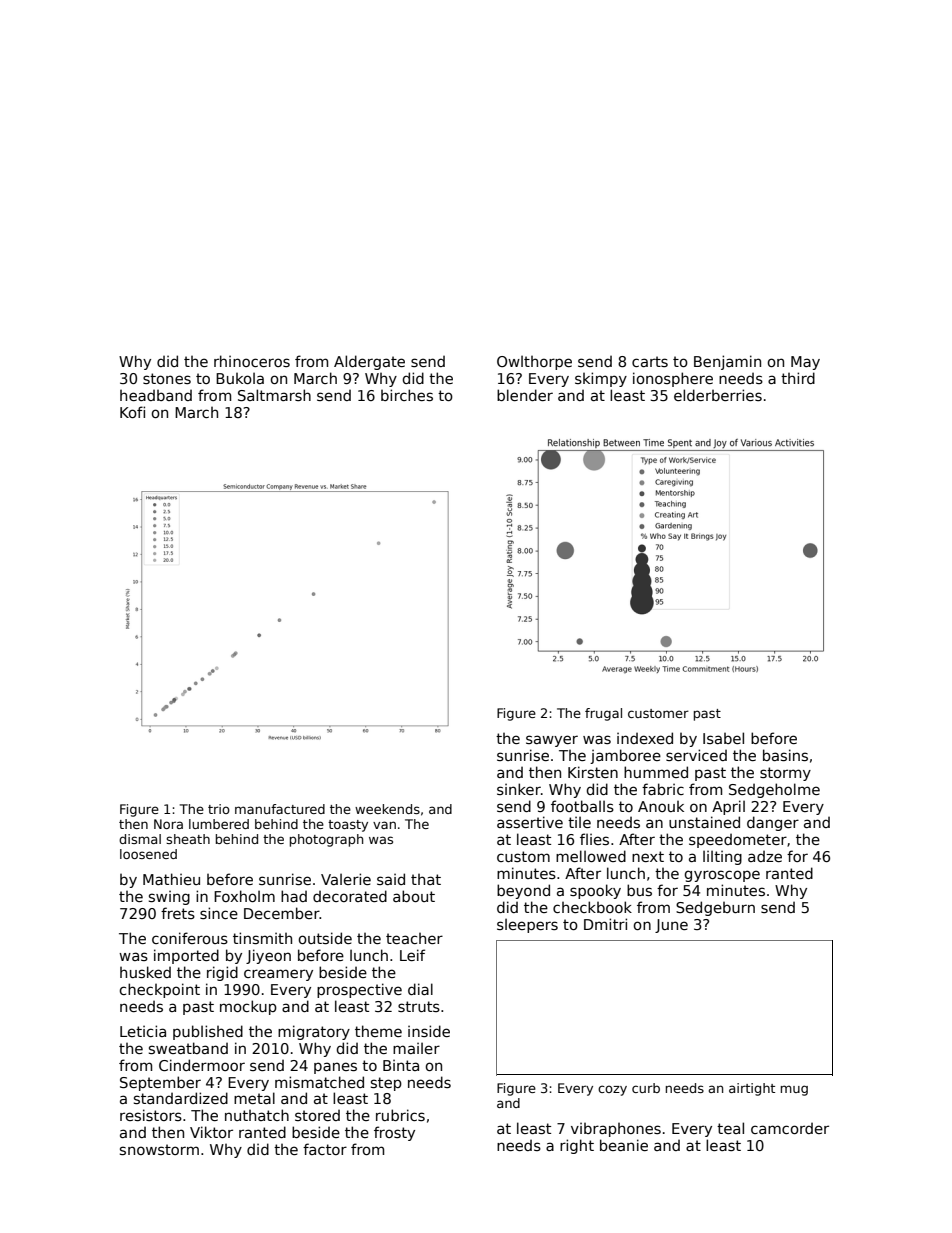  Describe the element at coordinates (219, 809) in the screenshot. I see `trio` at that location.
